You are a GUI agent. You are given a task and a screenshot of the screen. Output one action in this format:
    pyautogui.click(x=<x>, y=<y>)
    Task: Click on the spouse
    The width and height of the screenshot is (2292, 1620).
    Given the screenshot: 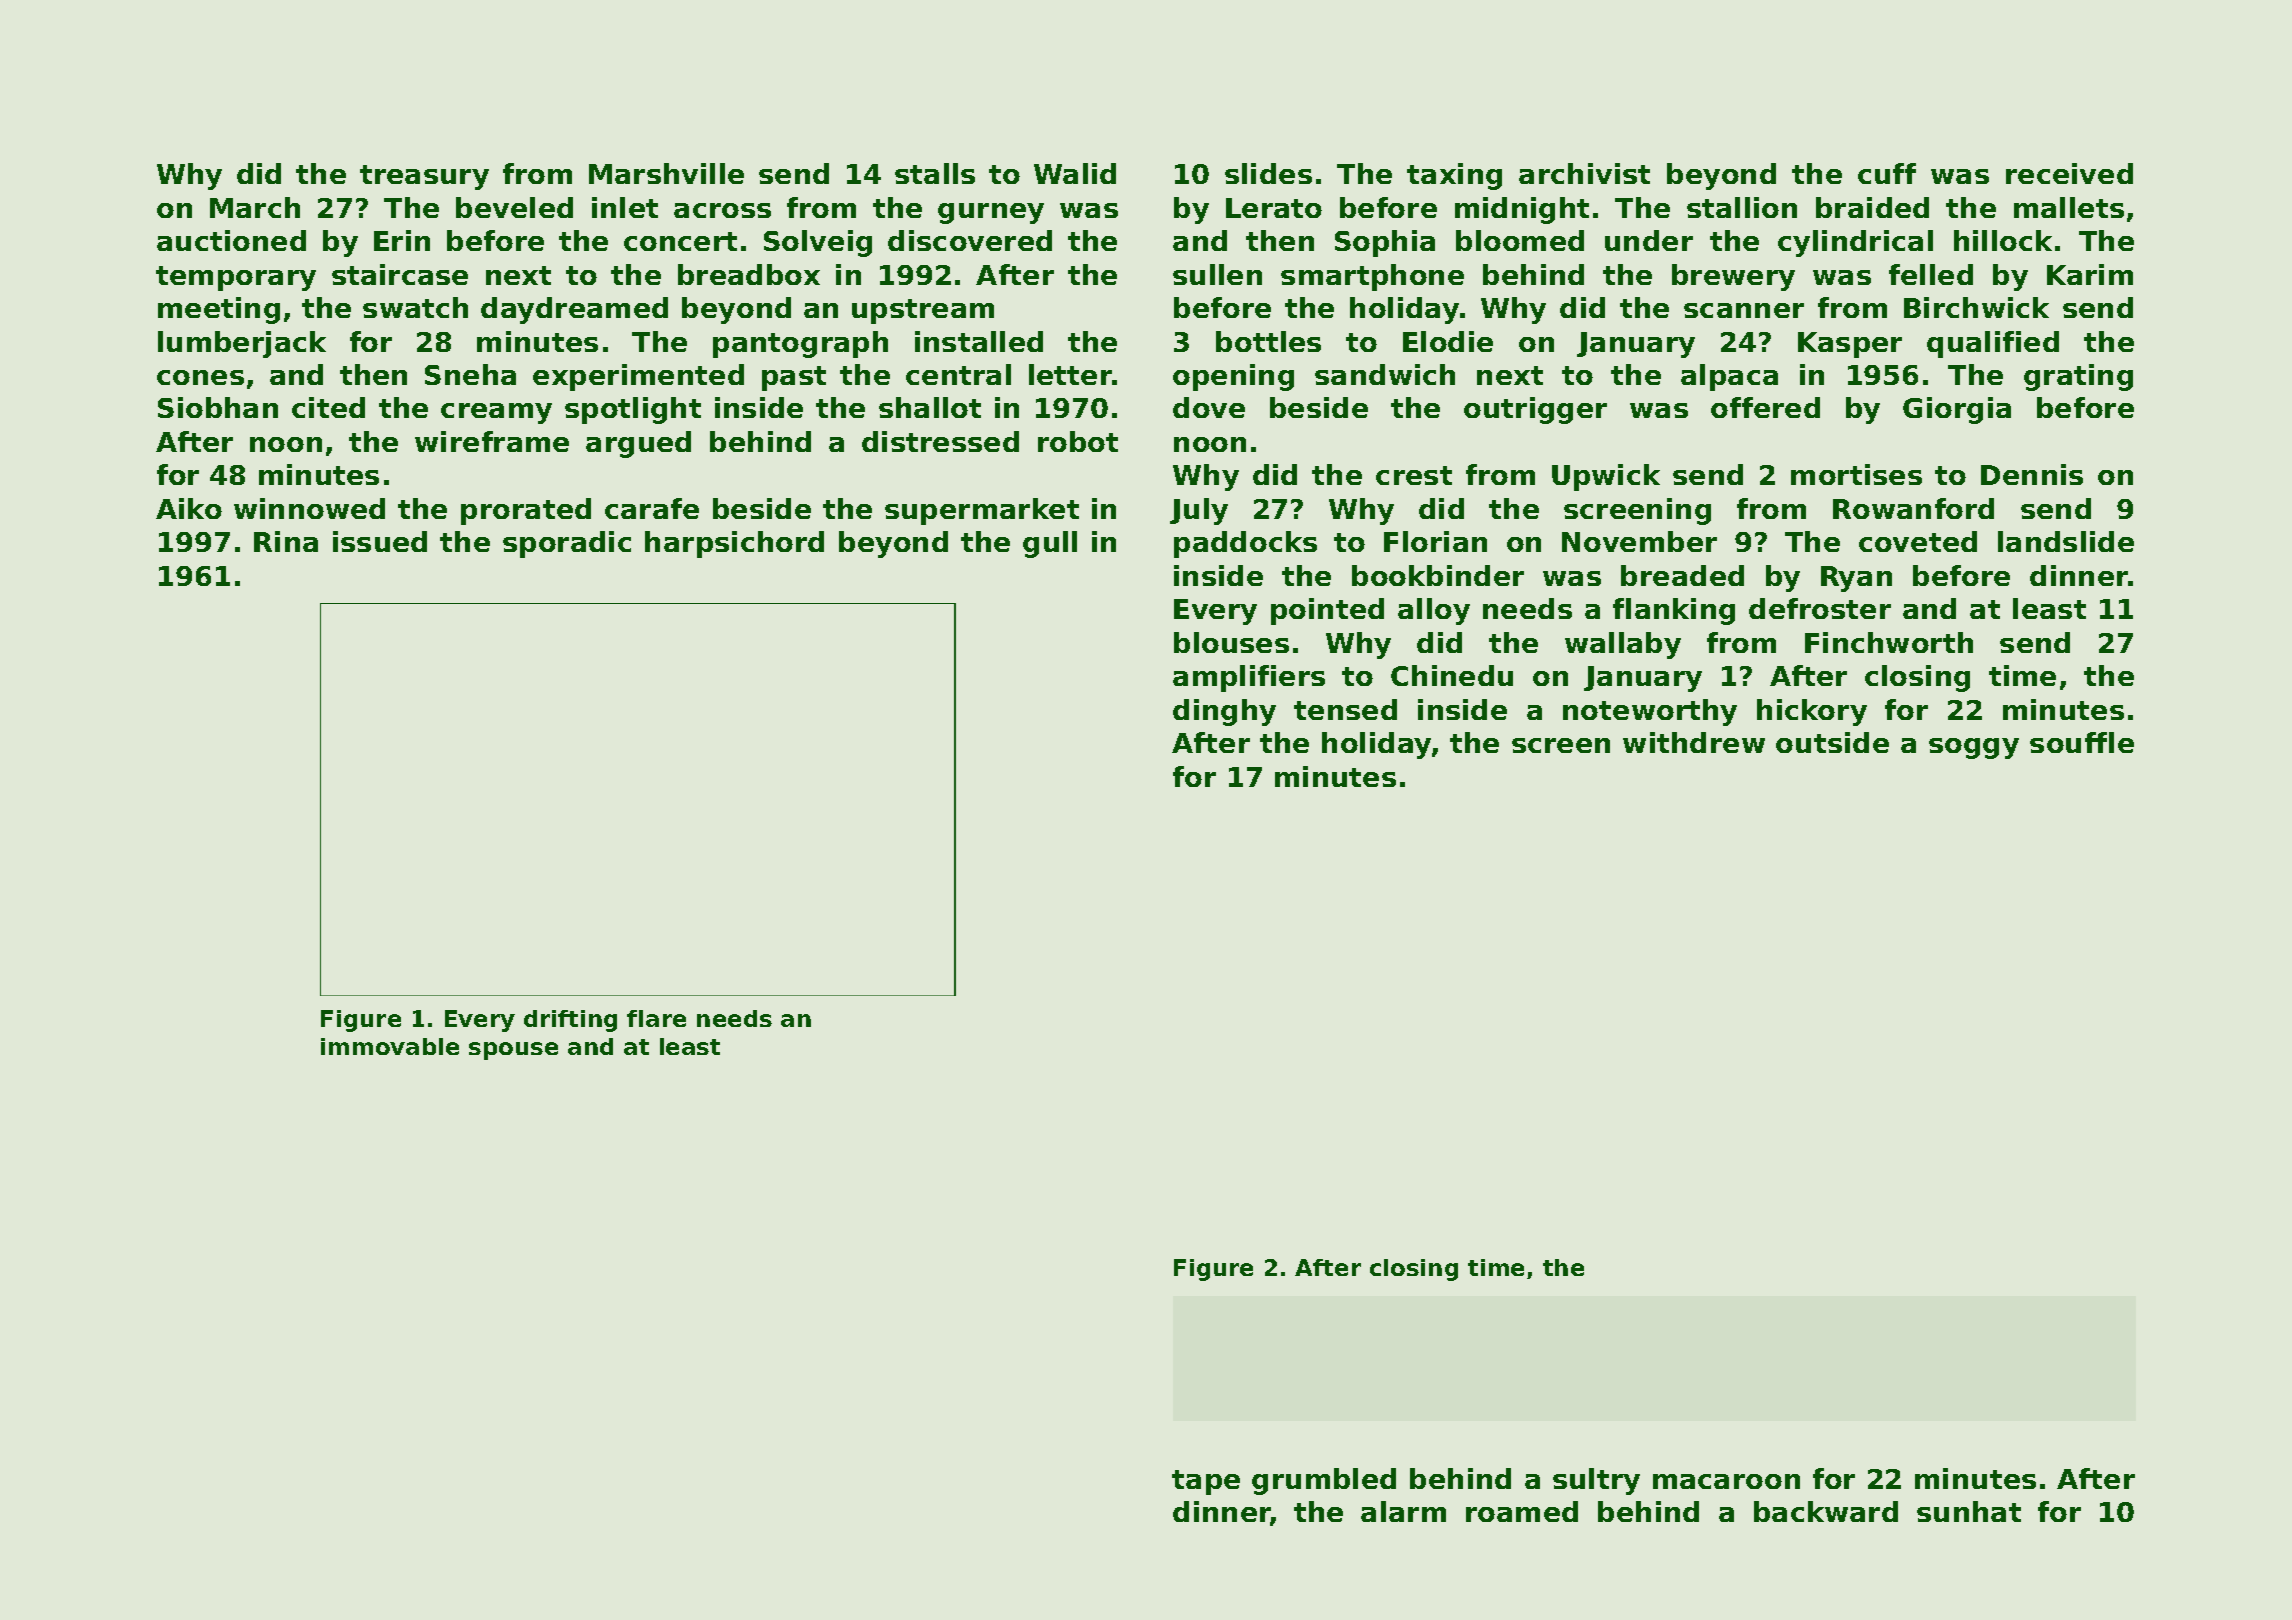 What is the action you would take?
    pyautogui.click(x=513, y=1051)
